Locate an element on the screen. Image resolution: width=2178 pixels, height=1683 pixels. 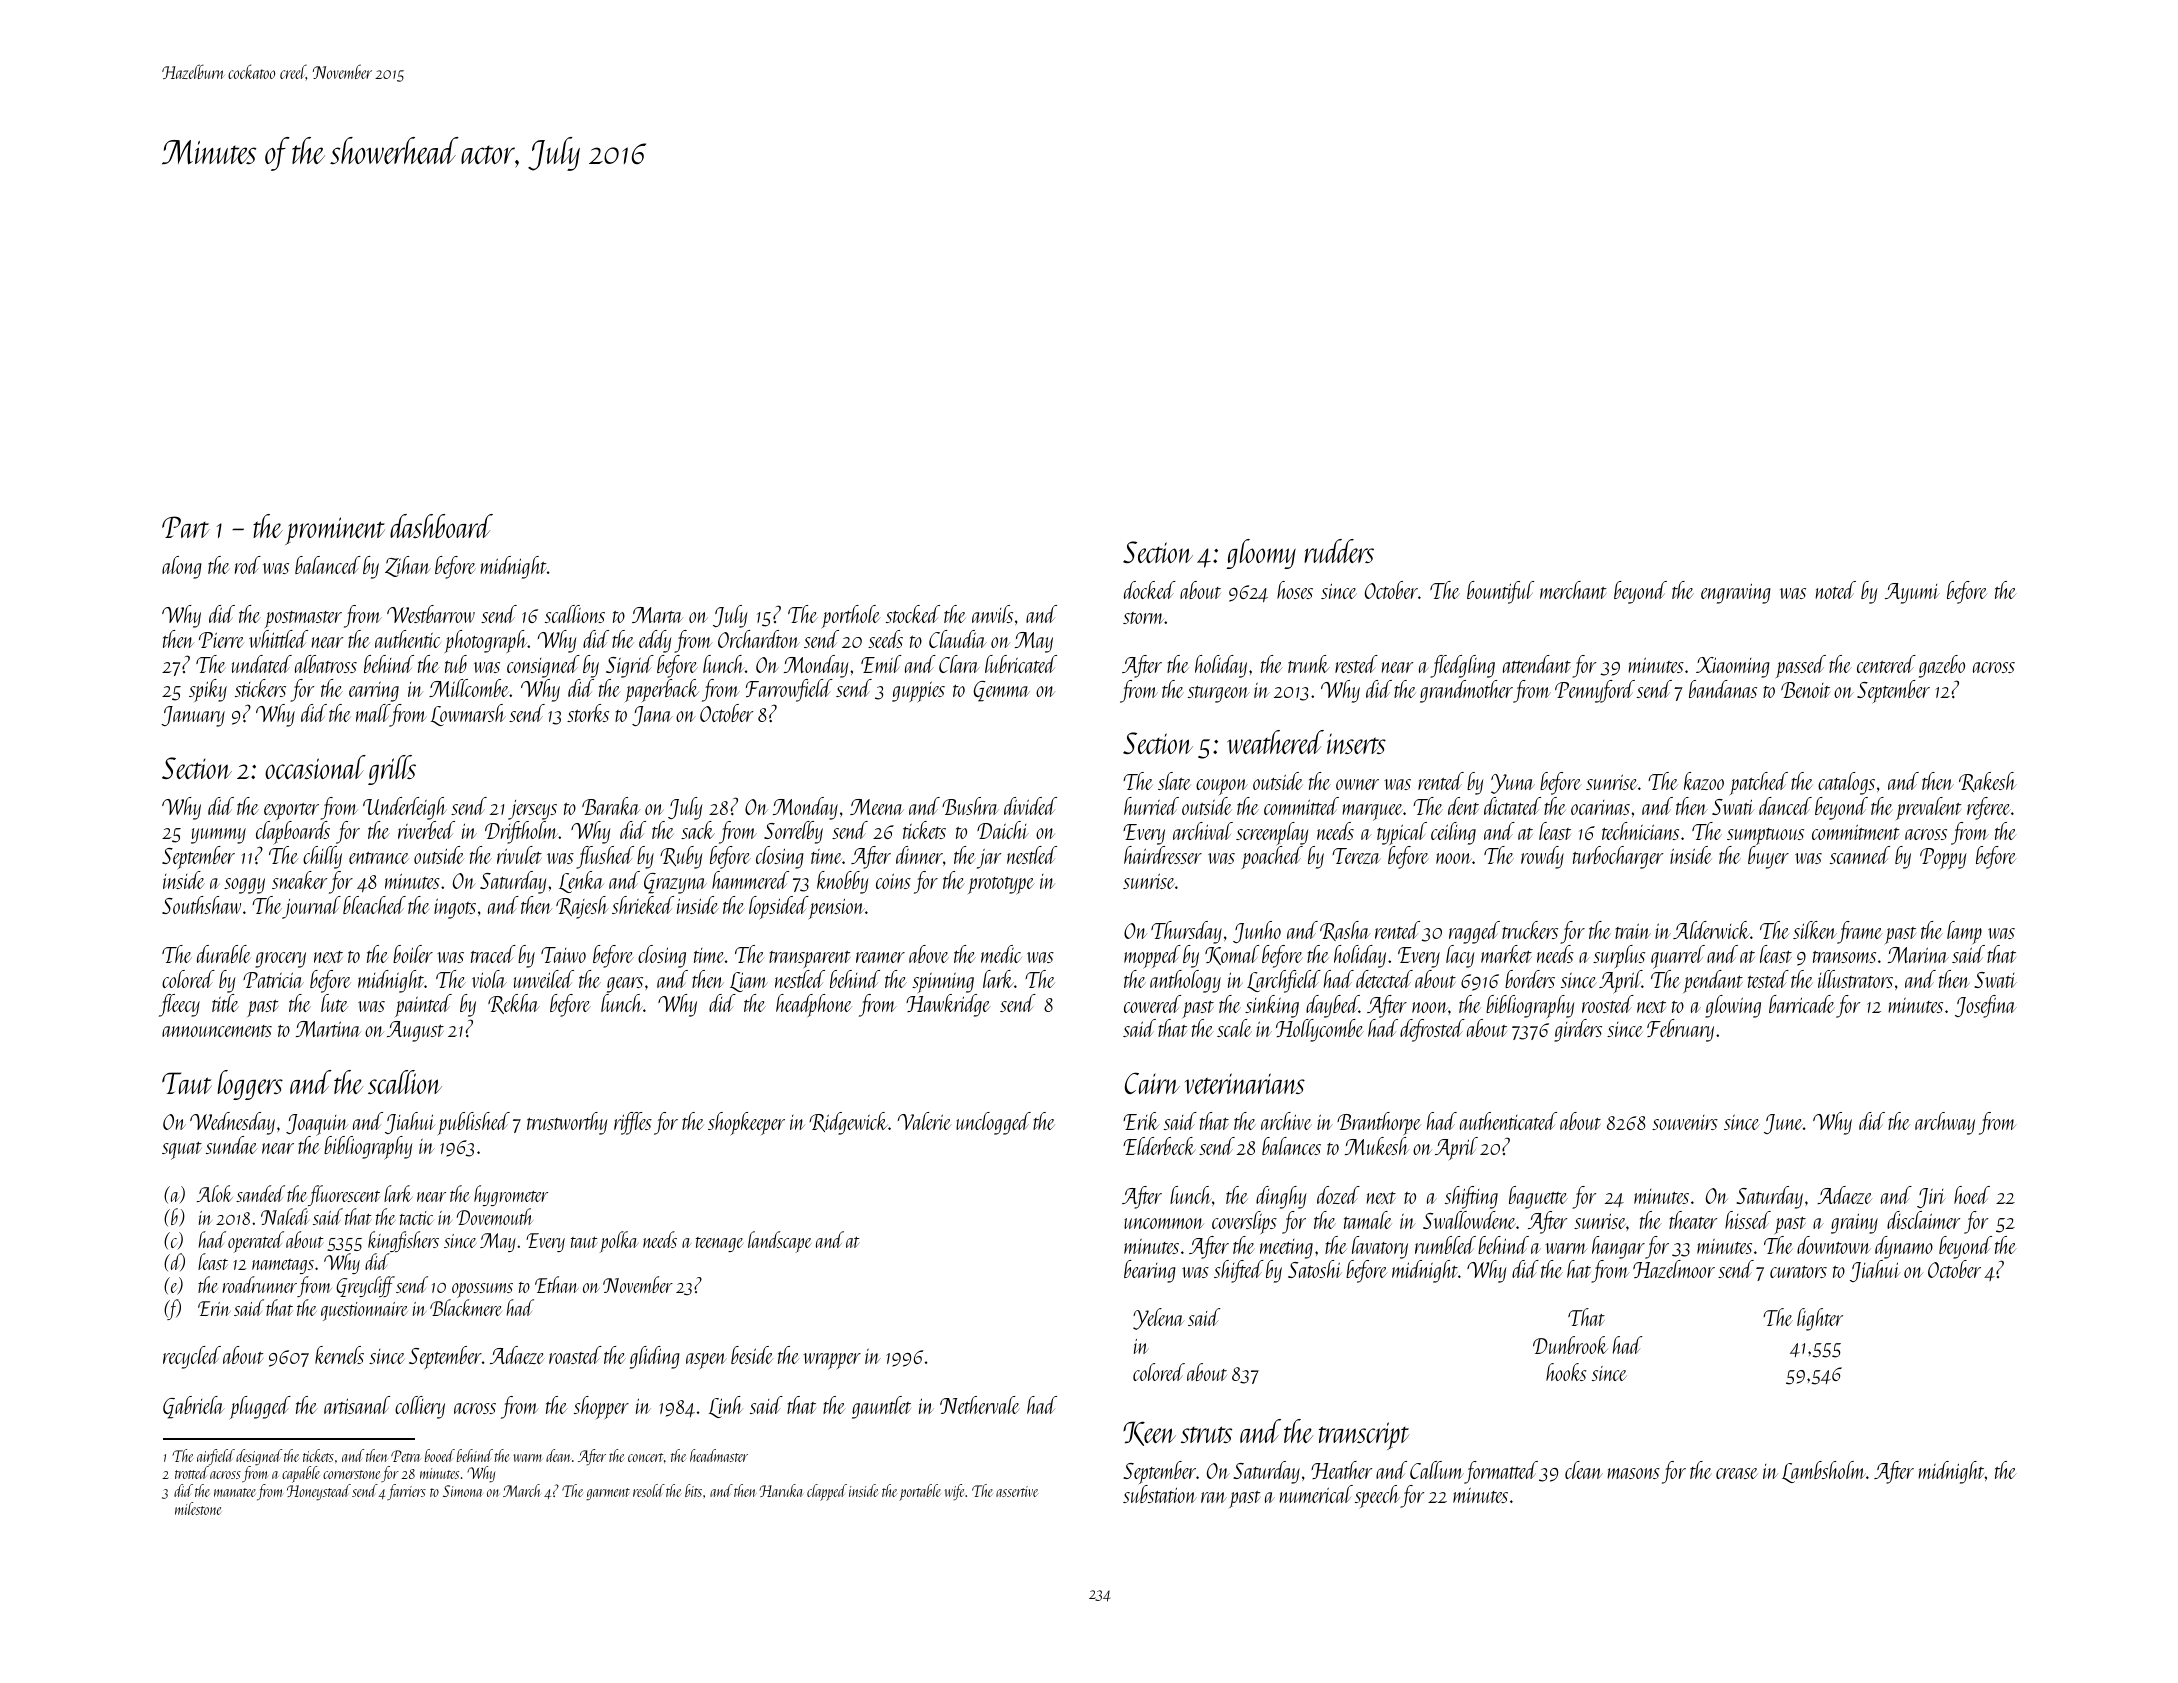
Alok is located at coordinates (215, 1193).
